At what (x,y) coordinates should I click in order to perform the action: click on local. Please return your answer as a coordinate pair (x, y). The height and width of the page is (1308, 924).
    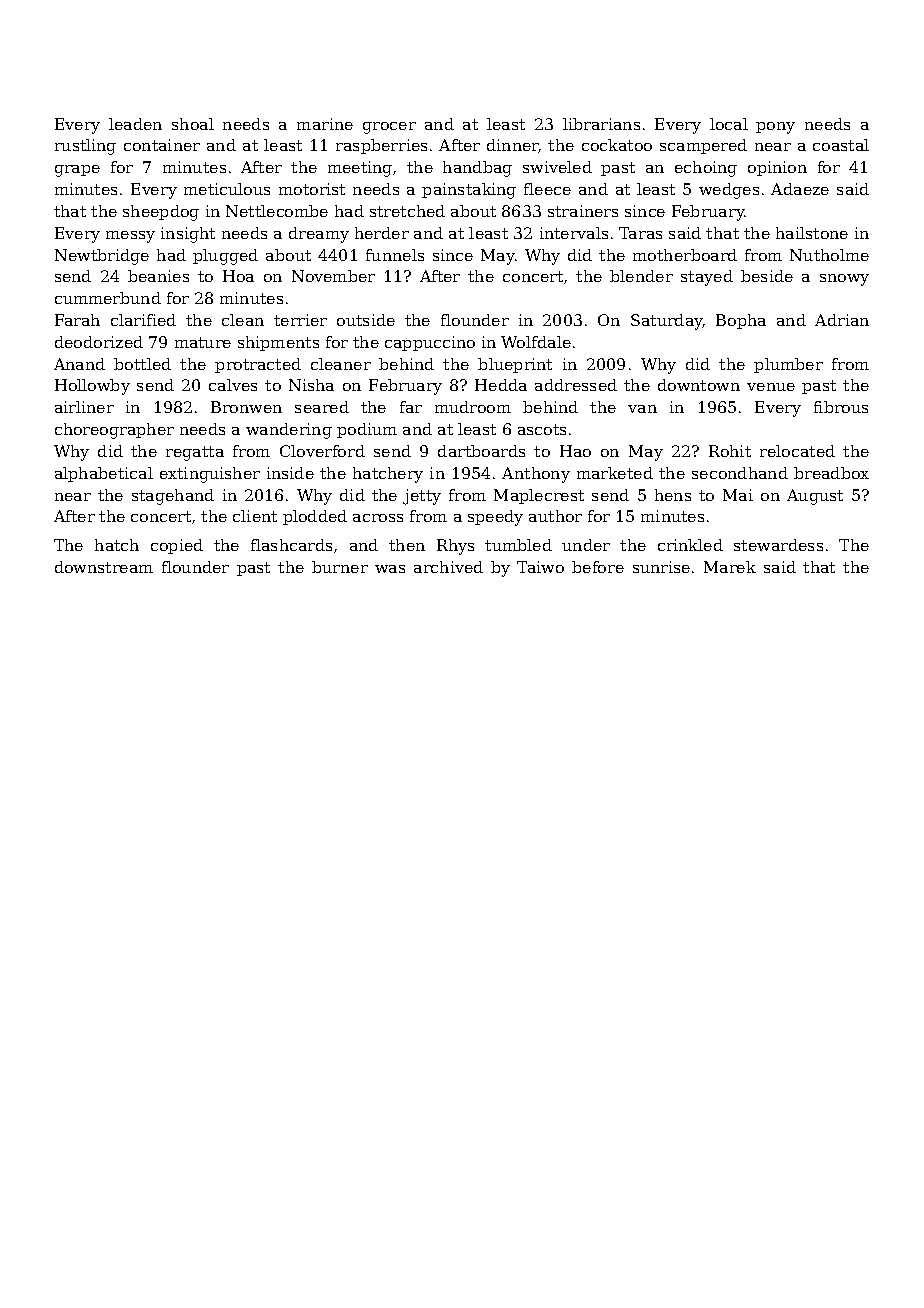
    Looking at the image, I should click on (729, 124).
